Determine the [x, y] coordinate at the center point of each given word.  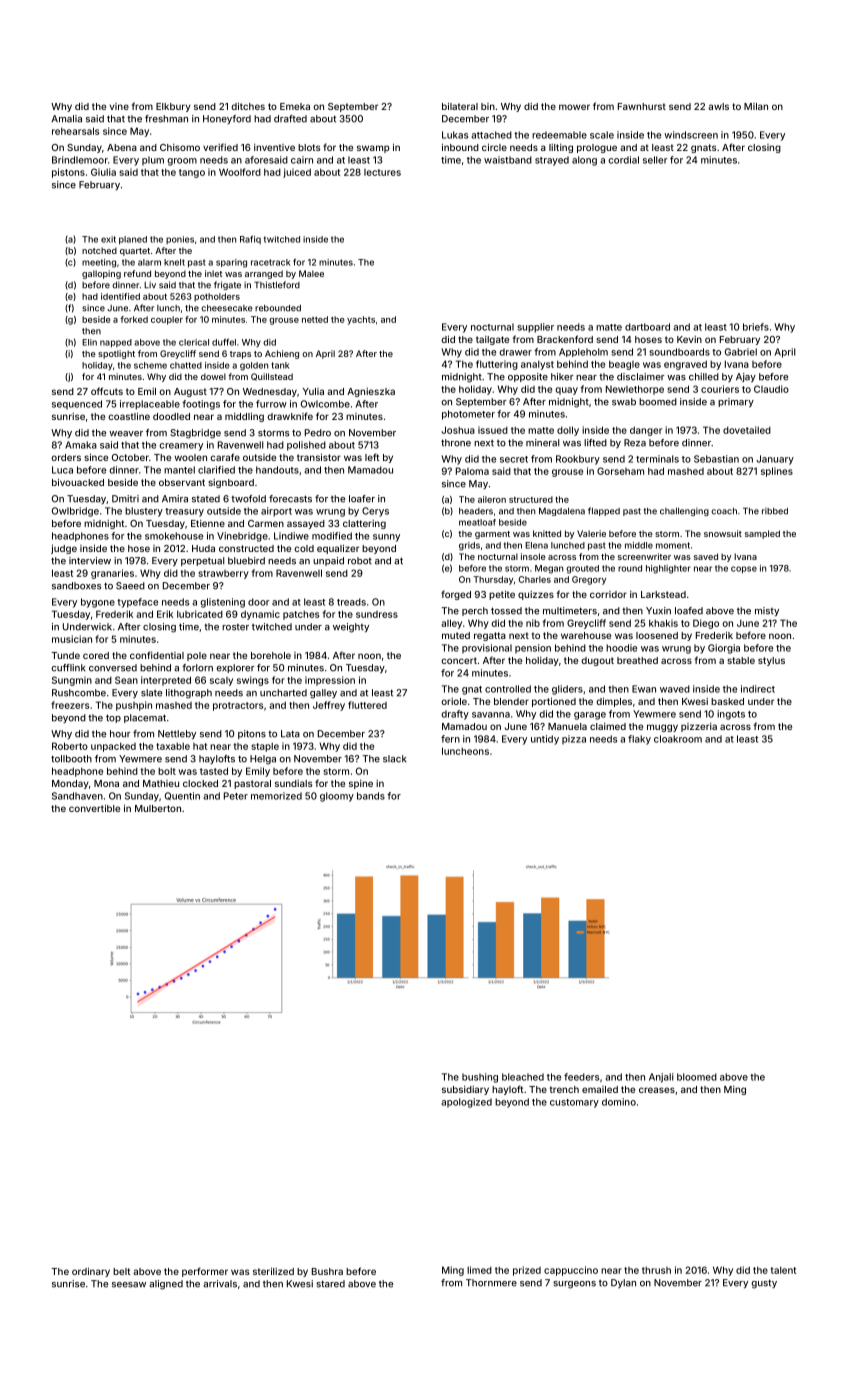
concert [459, 660]
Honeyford [227, 119]
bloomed [697, 1077]
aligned [166, 1285]
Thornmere [491, 1283]
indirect [758, 689]
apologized [466, 1103]
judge [64, 549]
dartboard [647, 327]
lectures [382, 172]
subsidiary [465, 1090]
